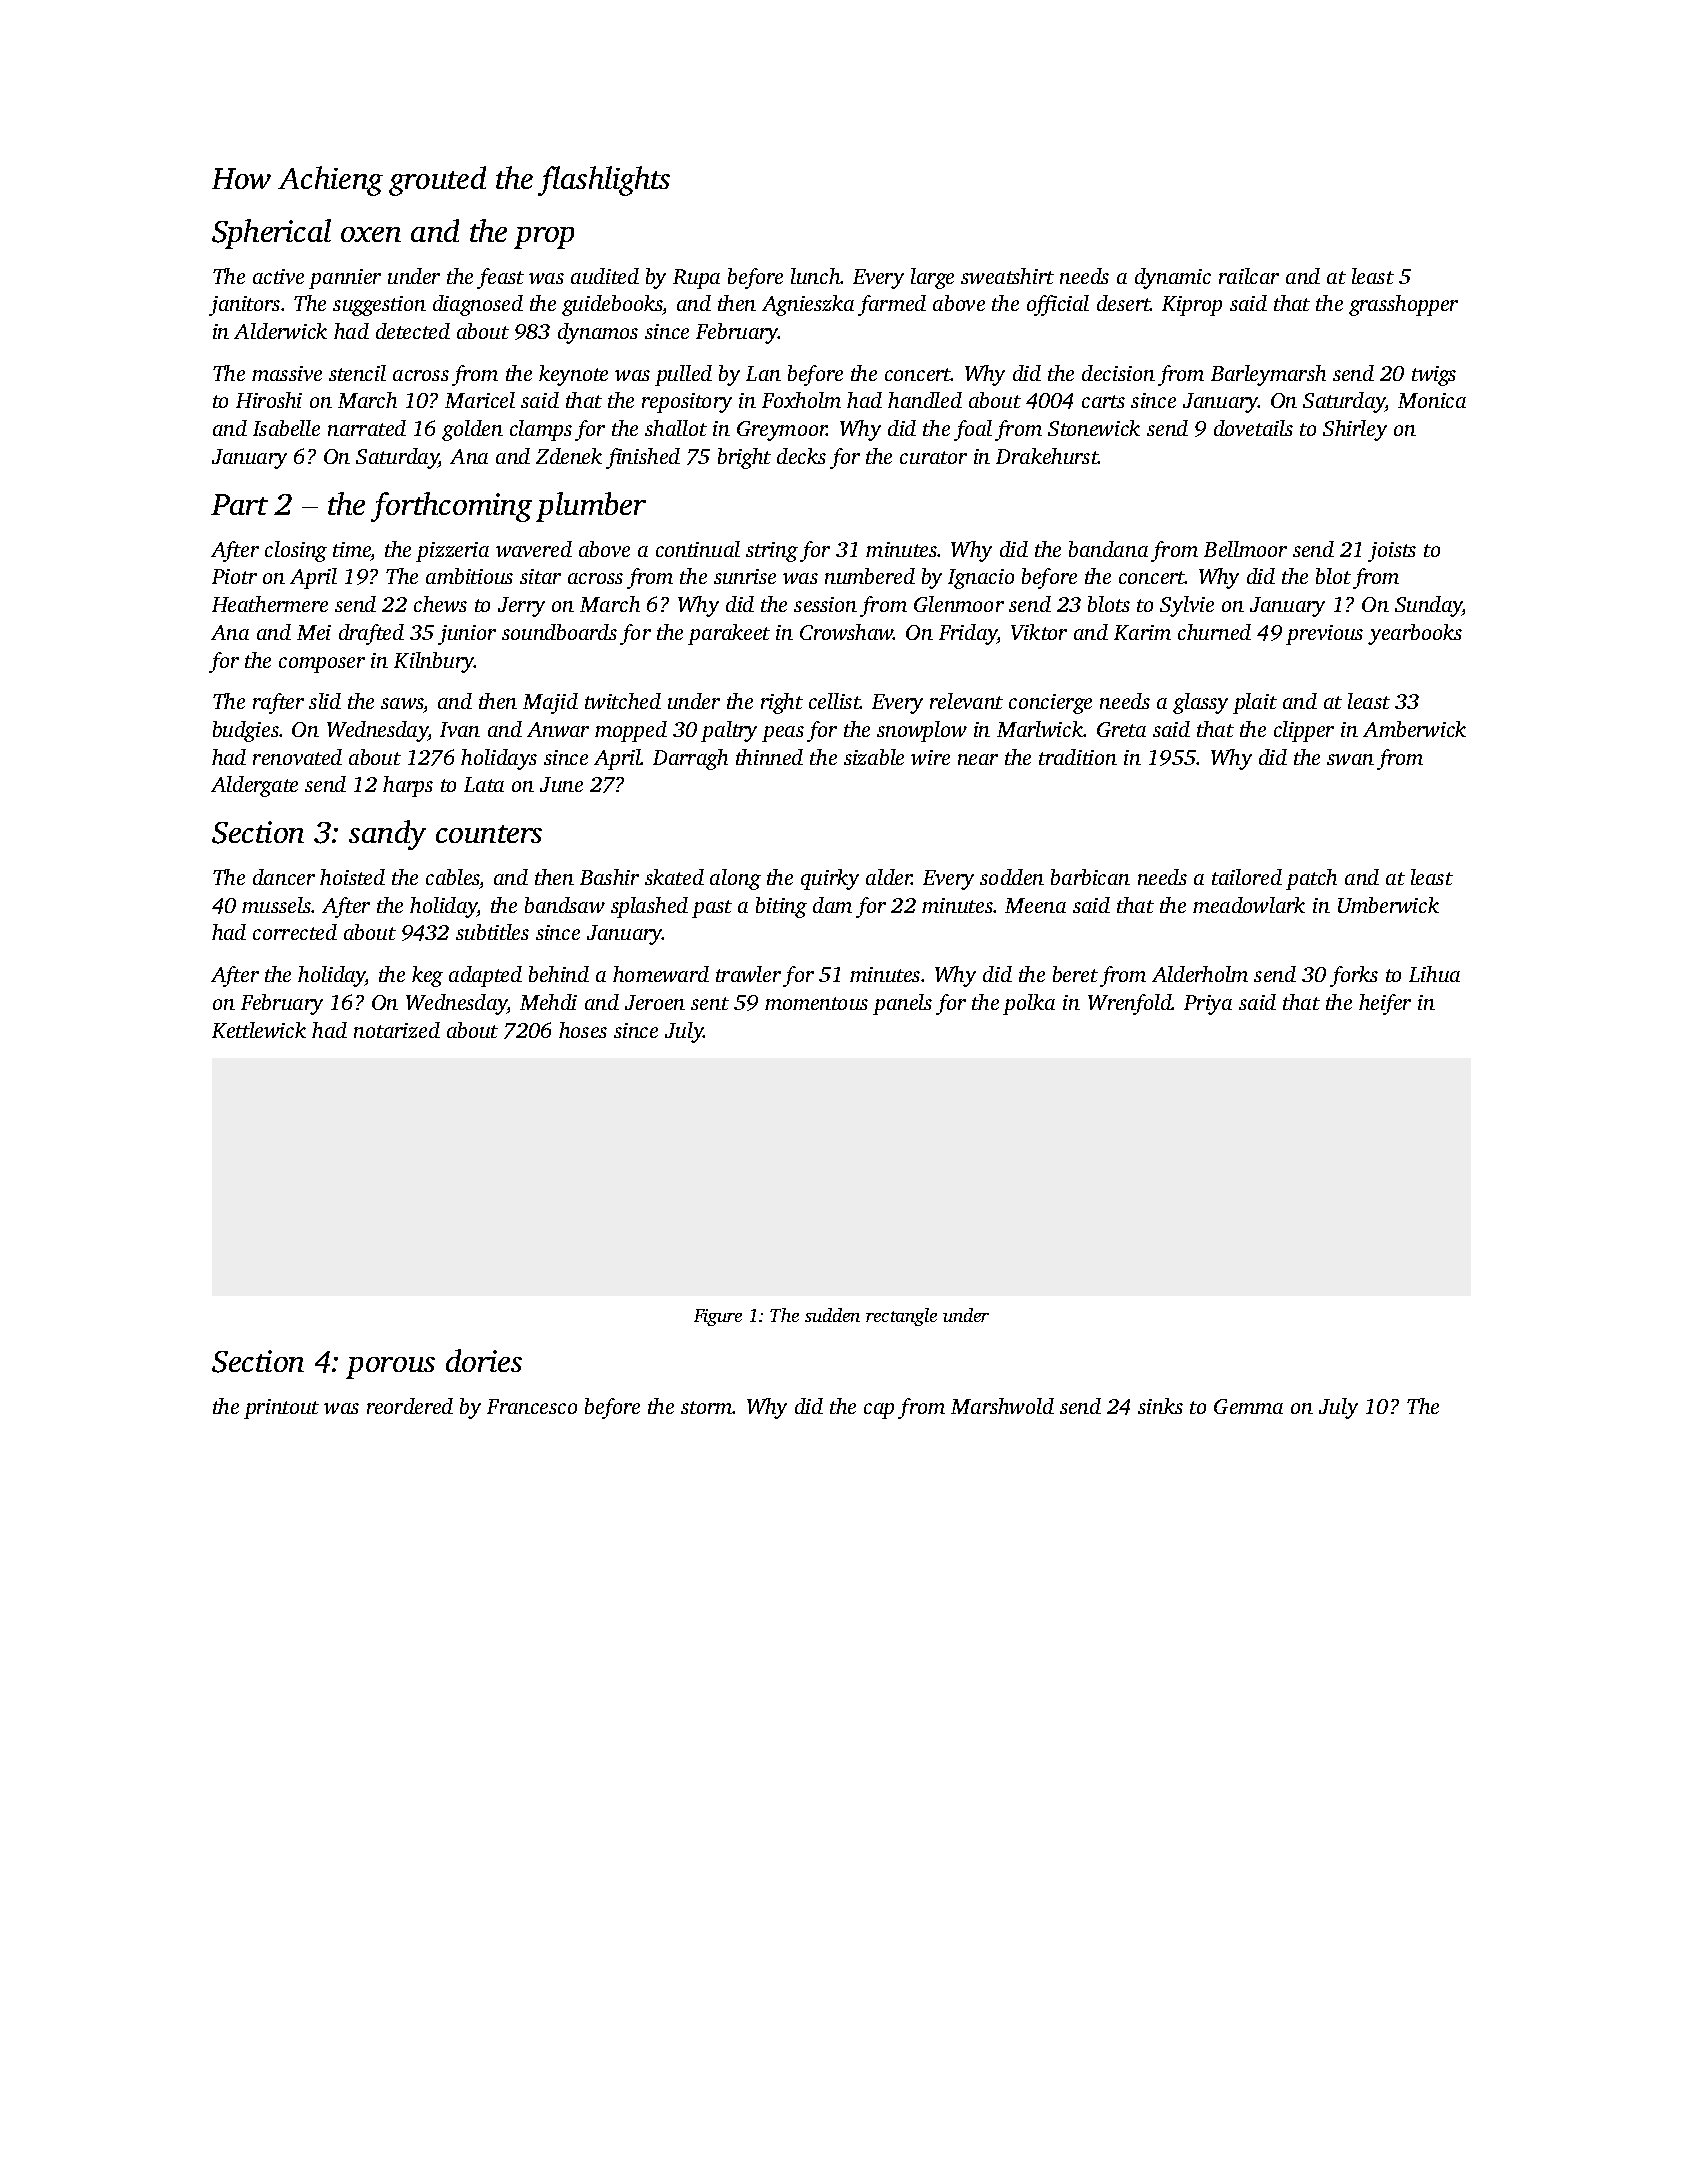 The image size is (1683, 2178). What do you see at coordinates (718, 1317) in the screenshot?
I see `Figure` at bounding box center [718, 1317].
